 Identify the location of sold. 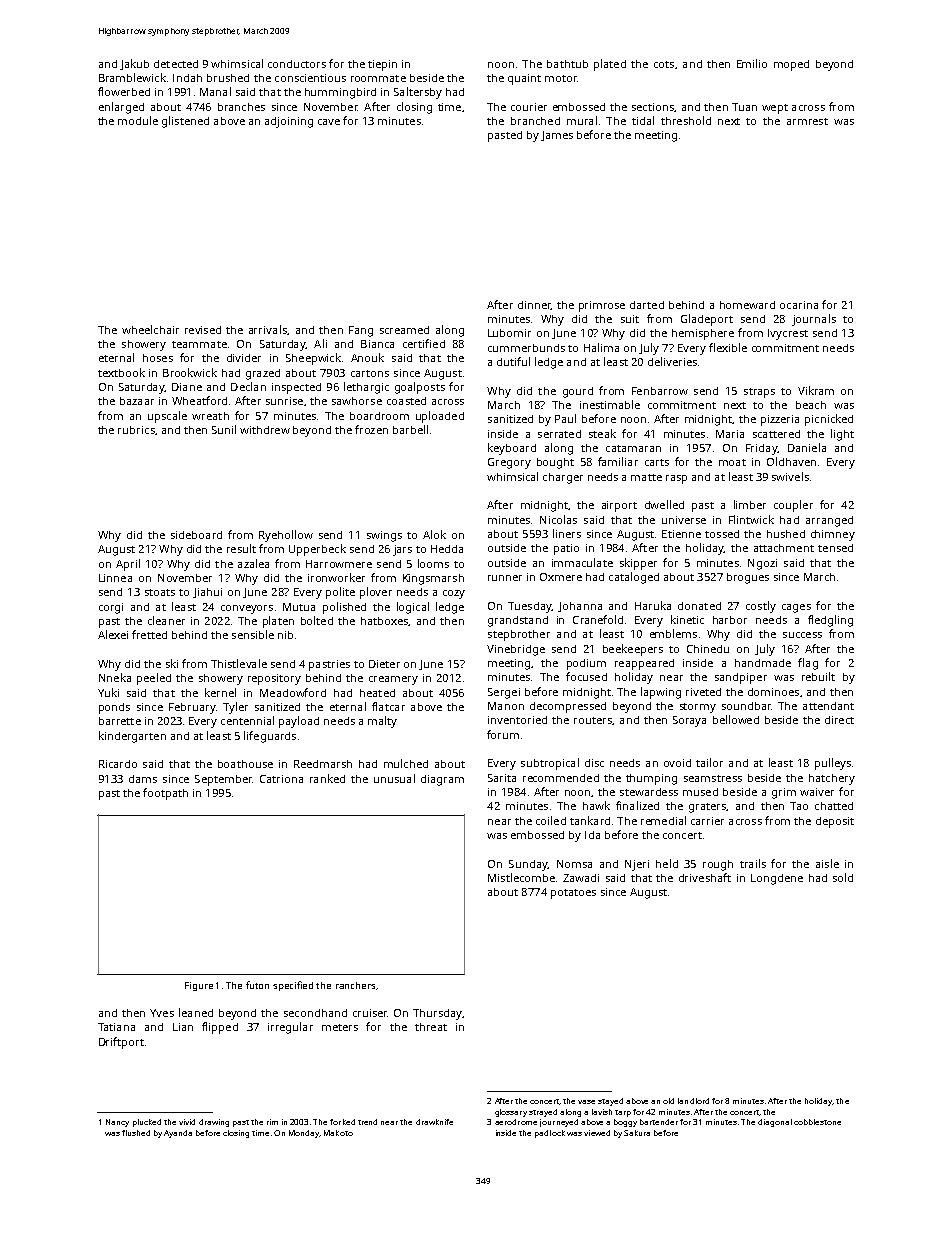
(843, 877).
